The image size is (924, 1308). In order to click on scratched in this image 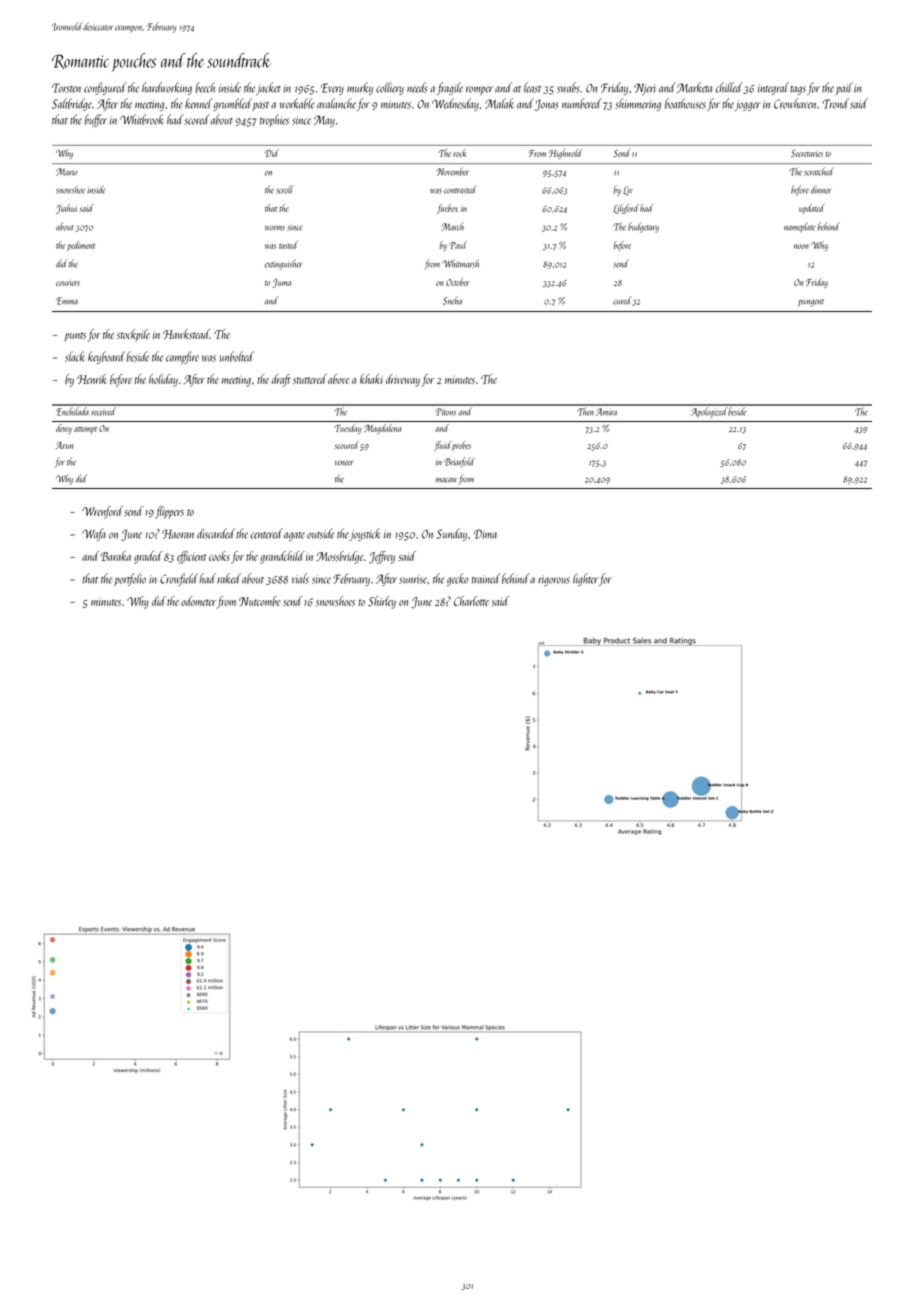, I will do `click(819, 171)`.
